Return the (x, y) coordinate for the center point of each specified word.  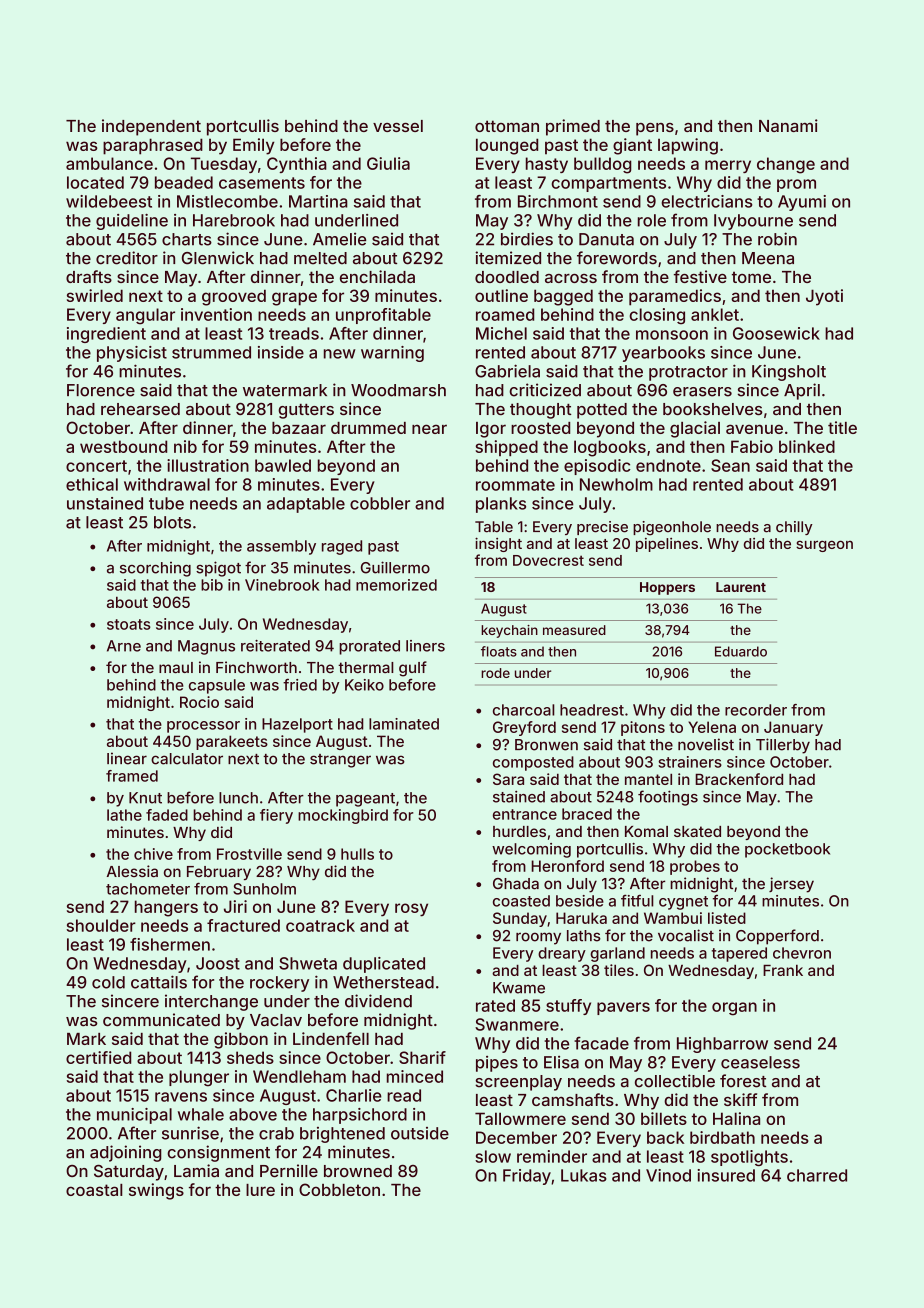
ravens (181, 1097)
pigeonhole (672, 528)
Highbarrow (722, 1045)
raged (342, 547)
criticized (545, 390)
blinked (807, 446)
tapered (739, 954)
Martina (318, 201)
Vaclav (276, 1020)
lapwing (688, 146)
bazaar (299, 428)
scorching (155, 569)
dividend (378, 1001)
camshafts (573, 1099)
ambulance (109, 163)
